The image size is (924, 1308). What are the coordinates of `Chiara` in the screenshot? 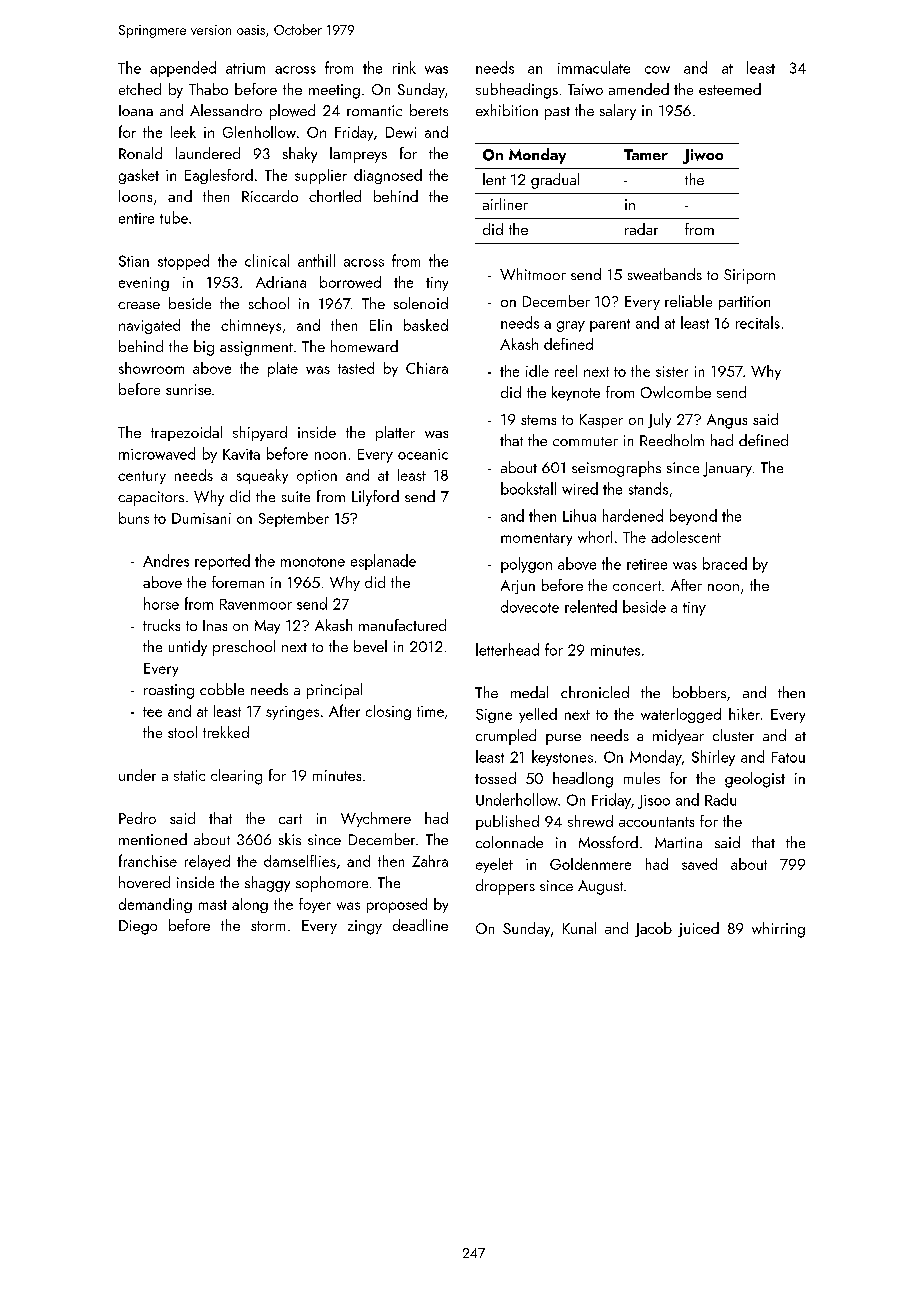 It's located at (427, 368).
